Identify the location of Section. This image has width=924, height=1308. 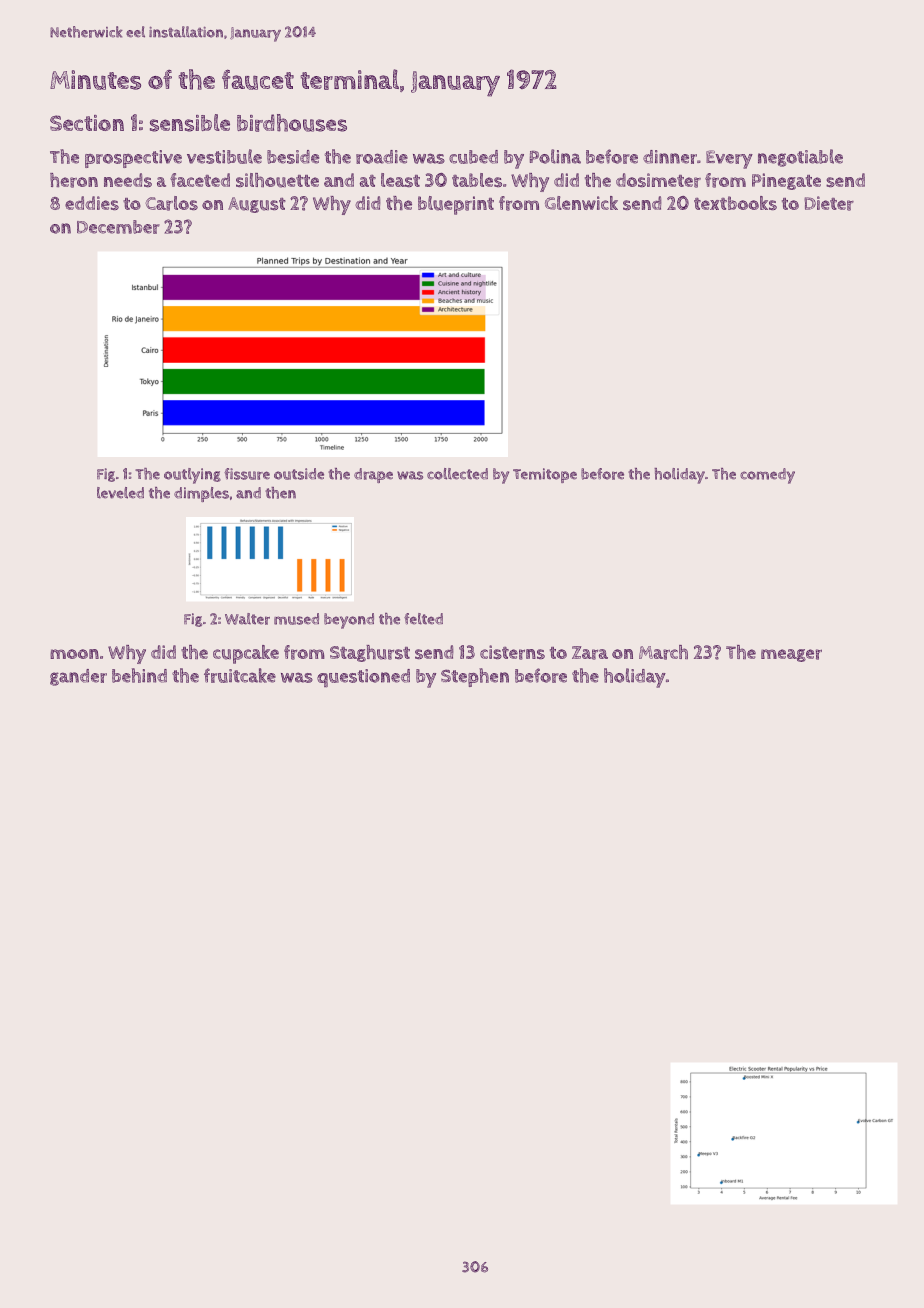
(87, 123).
